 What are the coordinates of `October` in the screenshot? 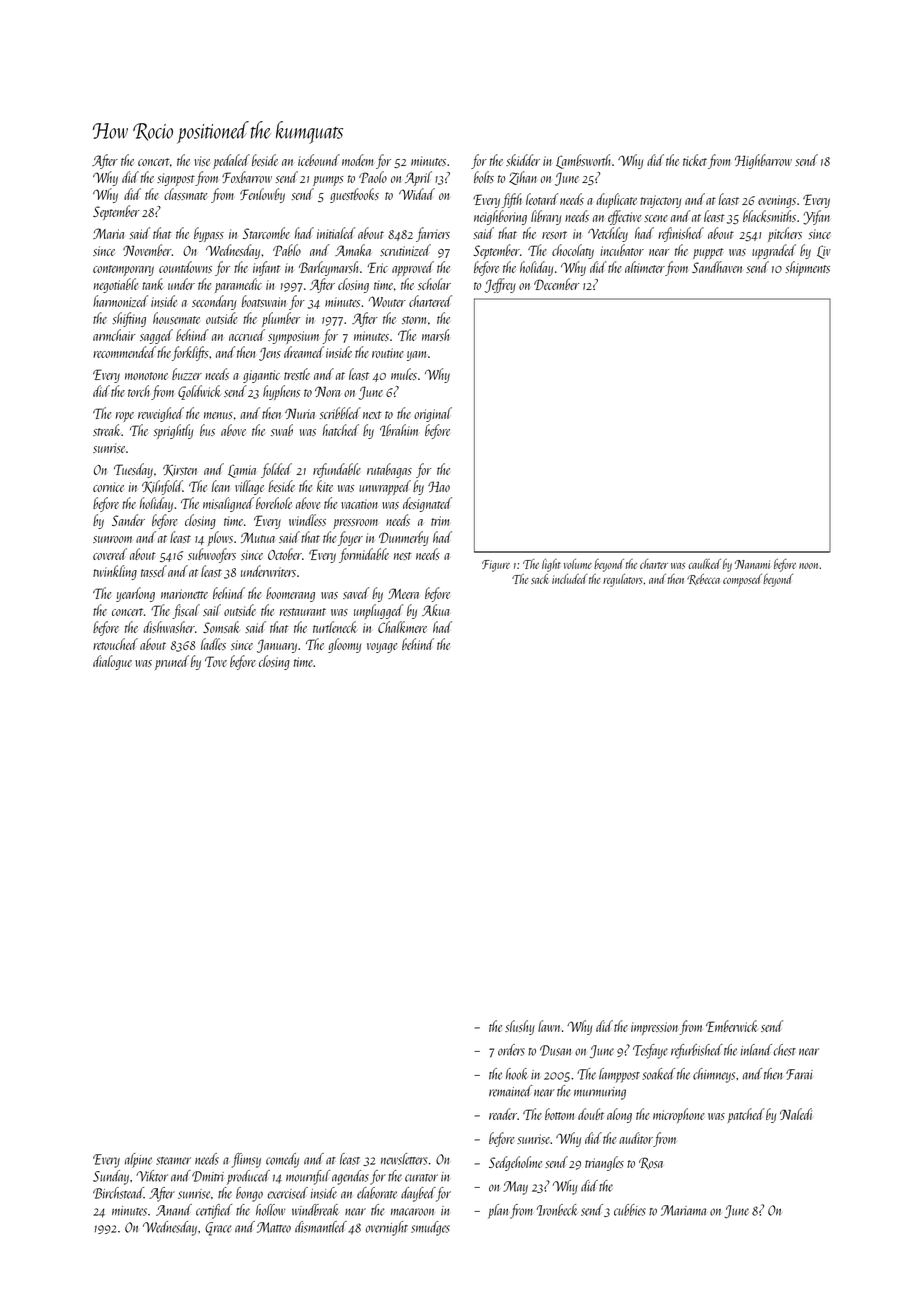 It's located at (285, 554).
